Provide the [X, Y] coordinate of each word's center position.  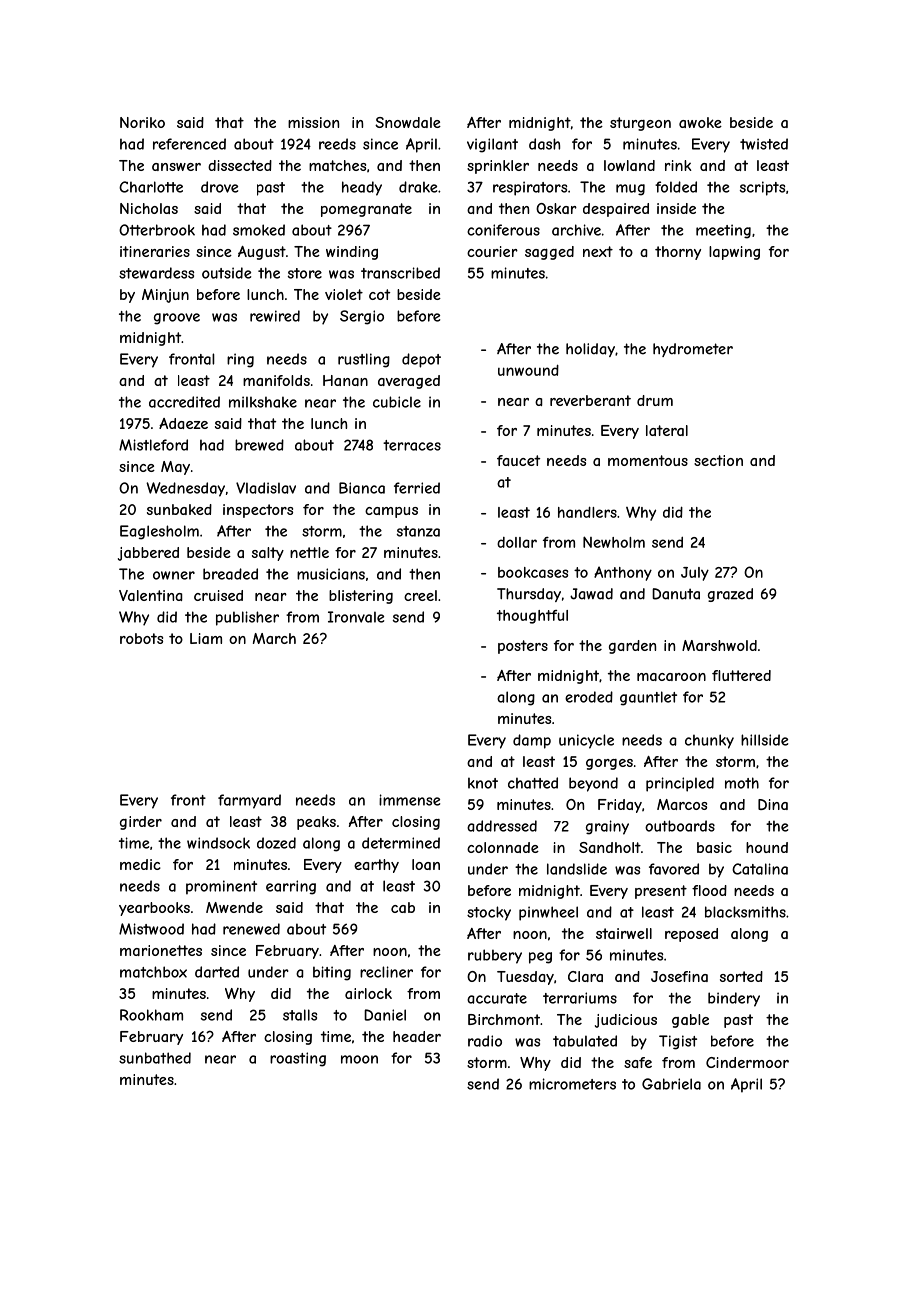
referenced [189, 144]
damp [532, 741]
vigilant [492, 145]
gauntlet [648, 698]
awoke [700, 122]
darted [217, 972]
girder [141, 823]
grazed [730, 595]
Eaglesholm [159, 532]
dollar [517, 542]
